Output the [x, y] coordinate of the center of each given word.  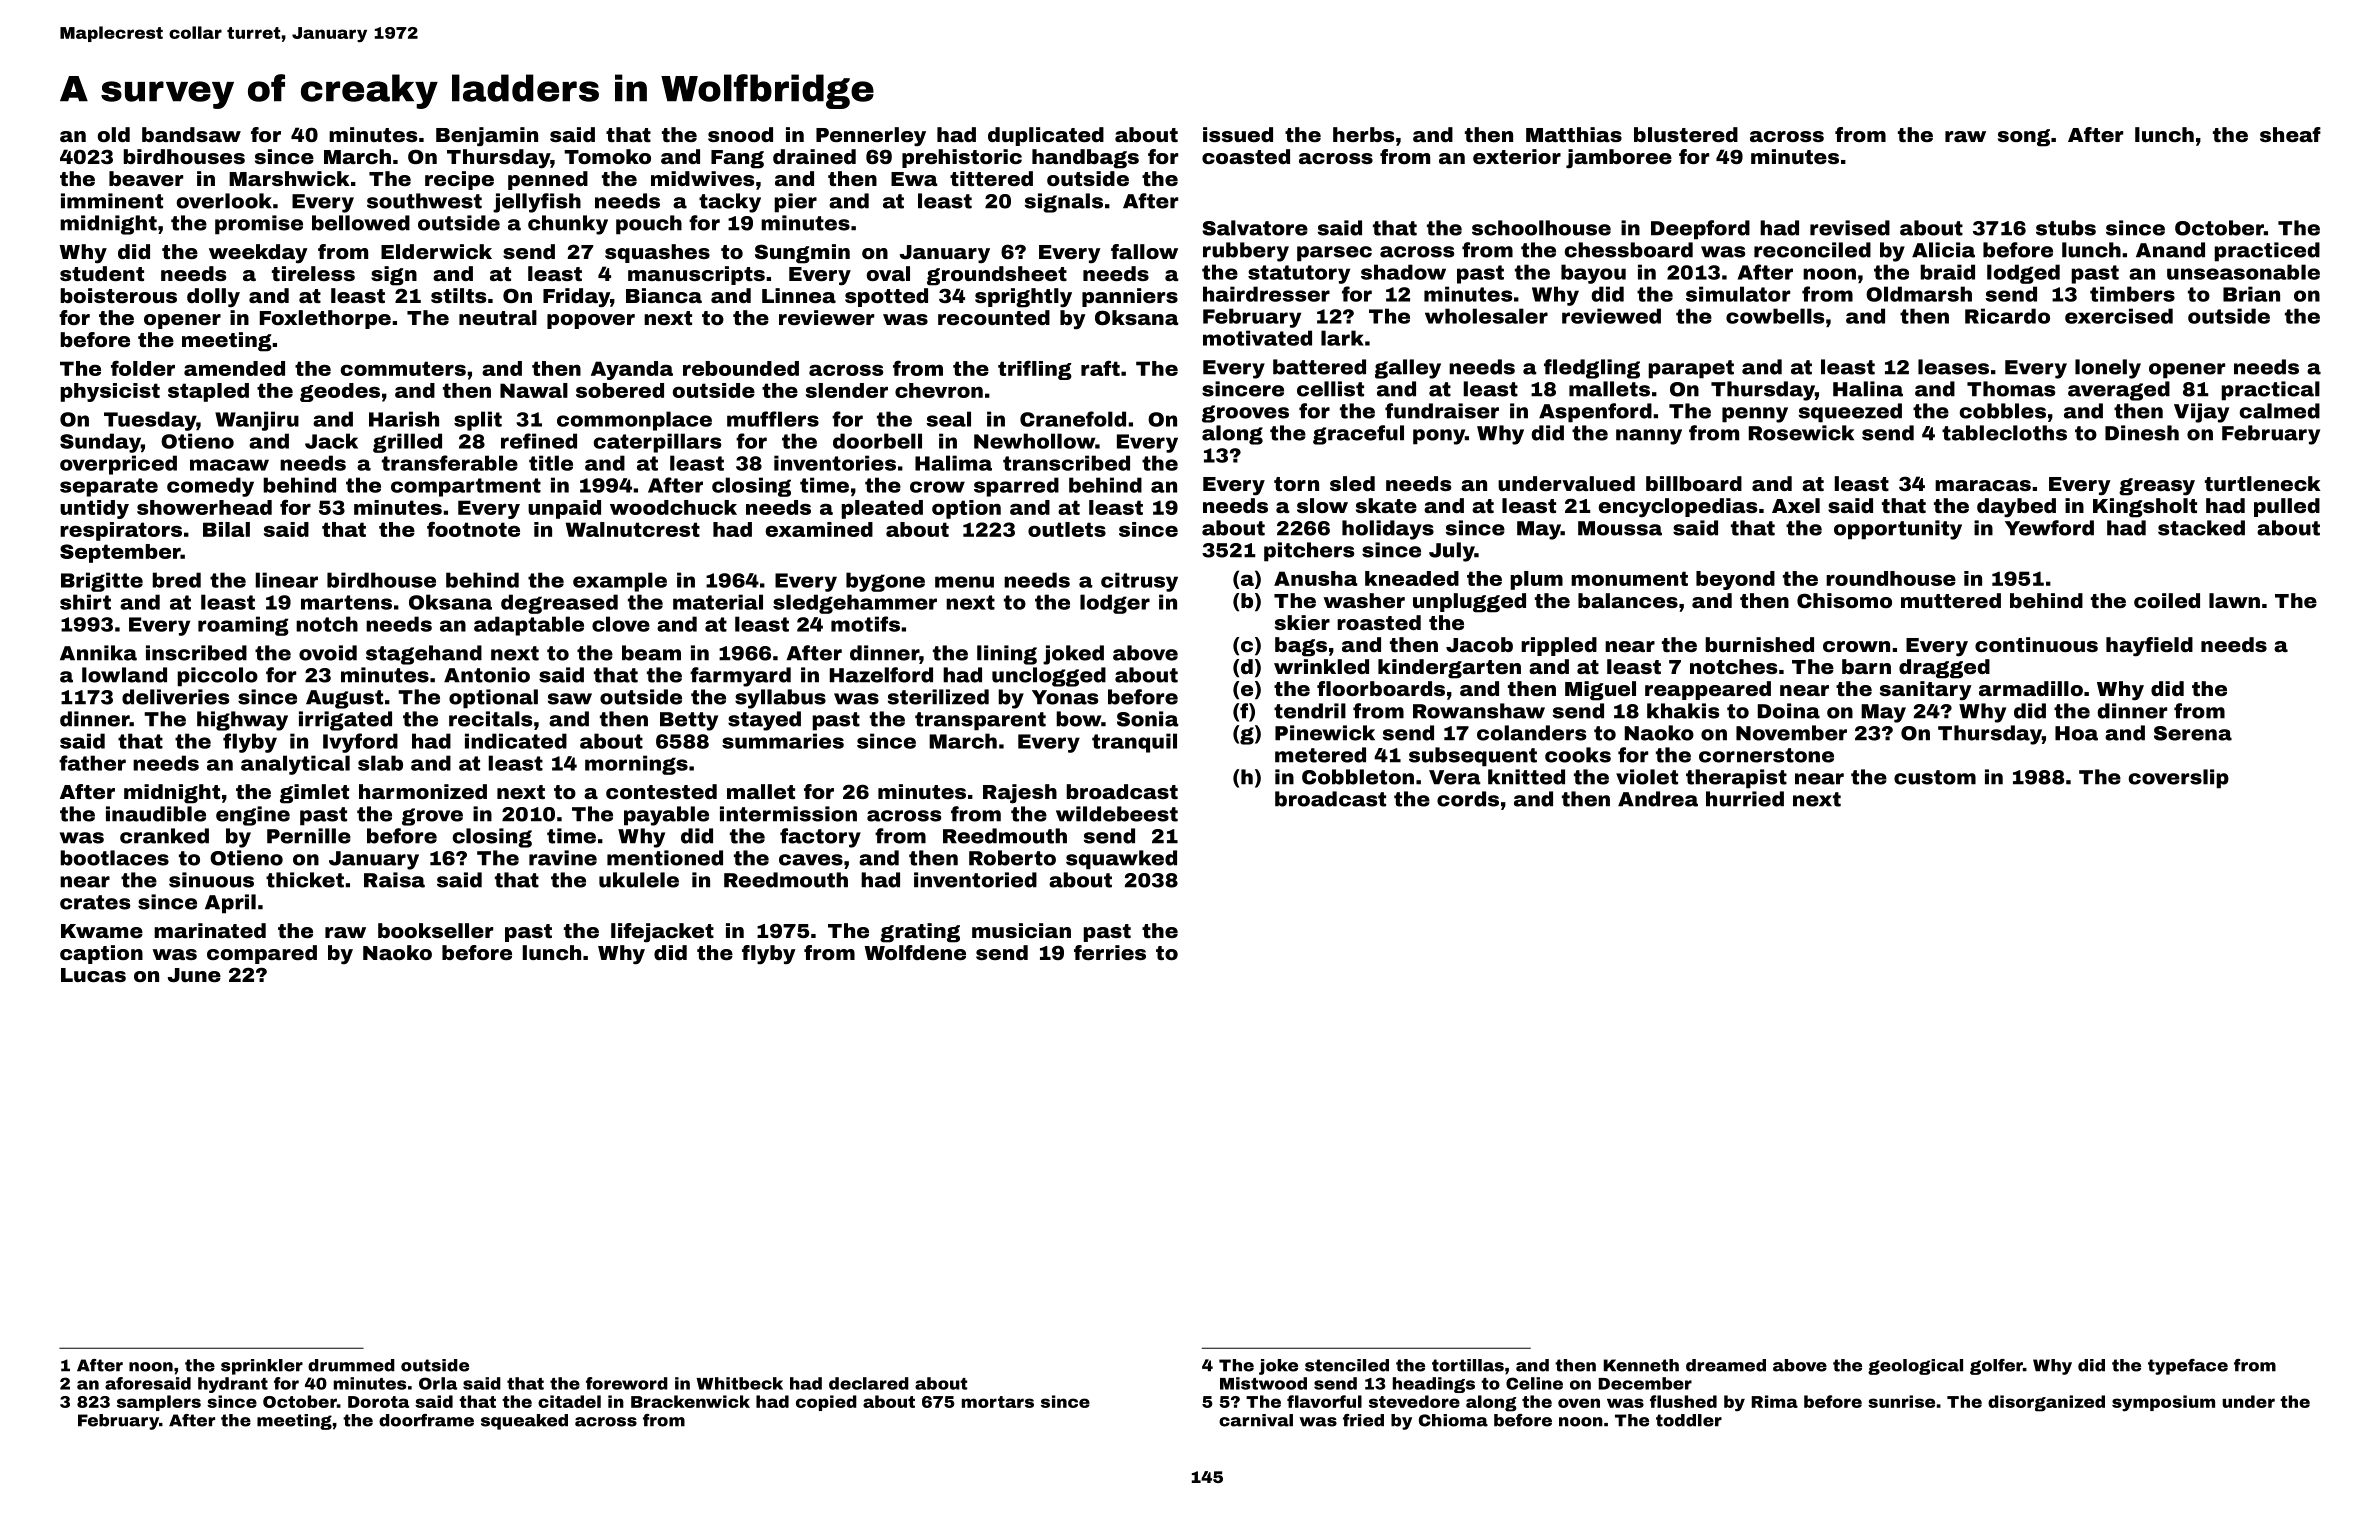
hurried [1745, 799]
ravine [563, 858]
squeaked [524, 1422]
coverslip [2179, 779]
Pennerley [871, 137]
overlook [224, 201]
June [194, 975]
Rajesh [1020, 794]
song [2024, 138]
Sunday [100, 443]
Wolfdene [915, 952]
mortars [998, 1402]
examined [819, 529]
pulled [2287, 507]
